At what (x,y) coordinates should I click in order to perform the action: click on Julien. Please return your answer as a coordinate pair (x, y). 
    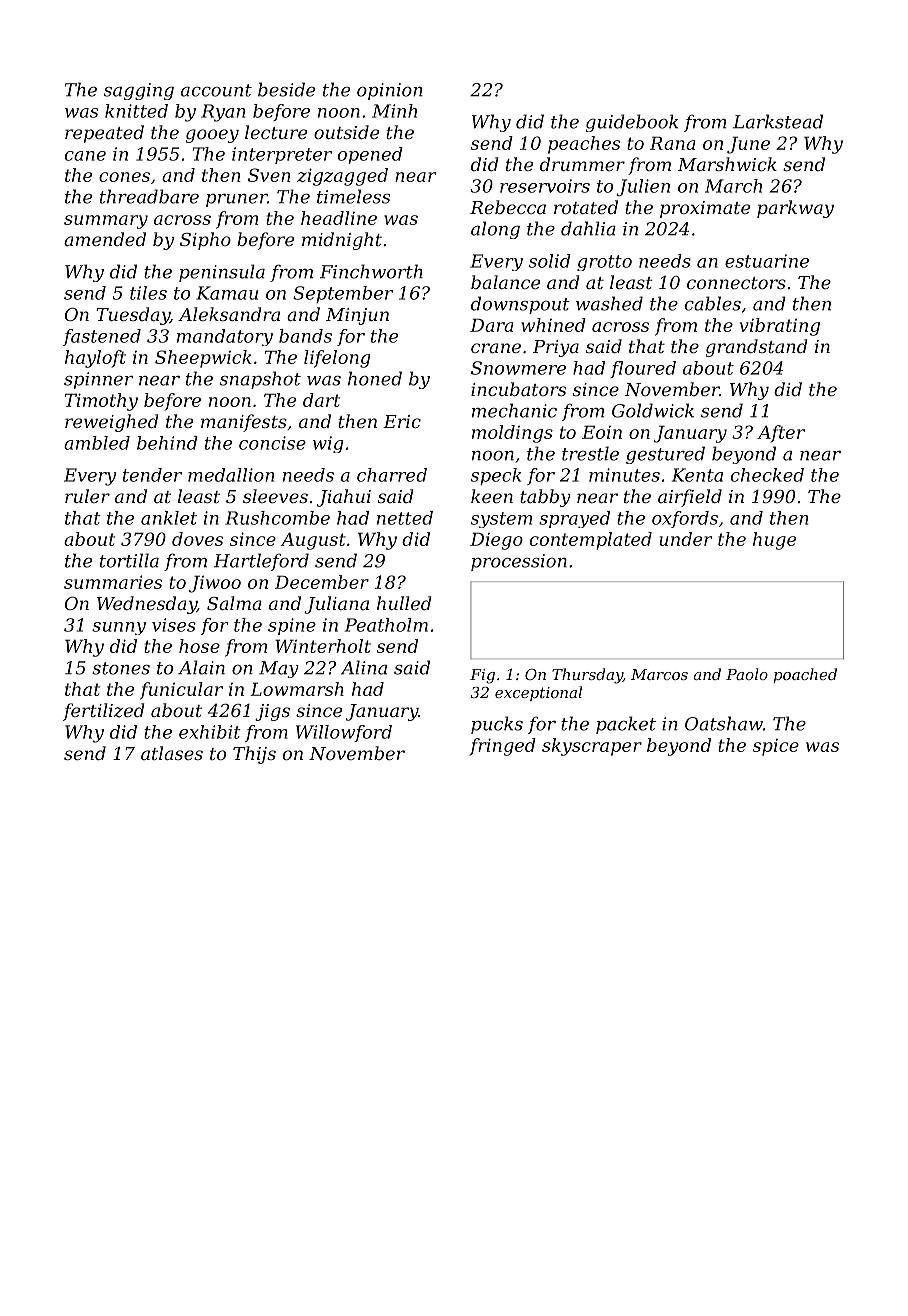
    Looking at the image, I should click on (643, 187).
